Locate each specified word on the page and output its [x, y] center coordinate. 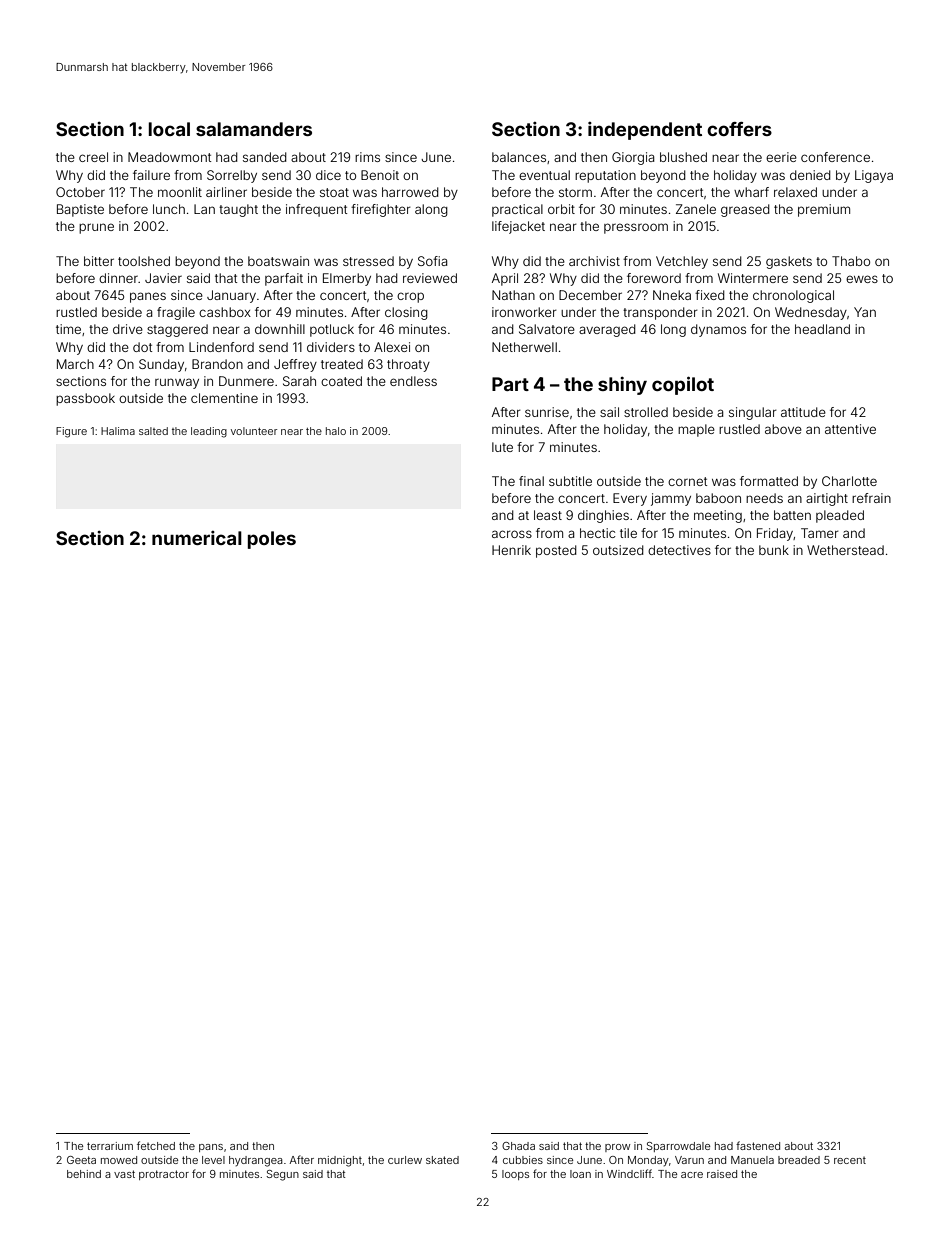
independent [645, 131]
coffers [739, 129]
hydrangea [256, 1161]
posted [556, 551]
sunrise [547, 412]
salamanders [254, 129]
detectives [679, 550]
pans [211, 1148]
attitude [803, 412]
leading [209, 432]
